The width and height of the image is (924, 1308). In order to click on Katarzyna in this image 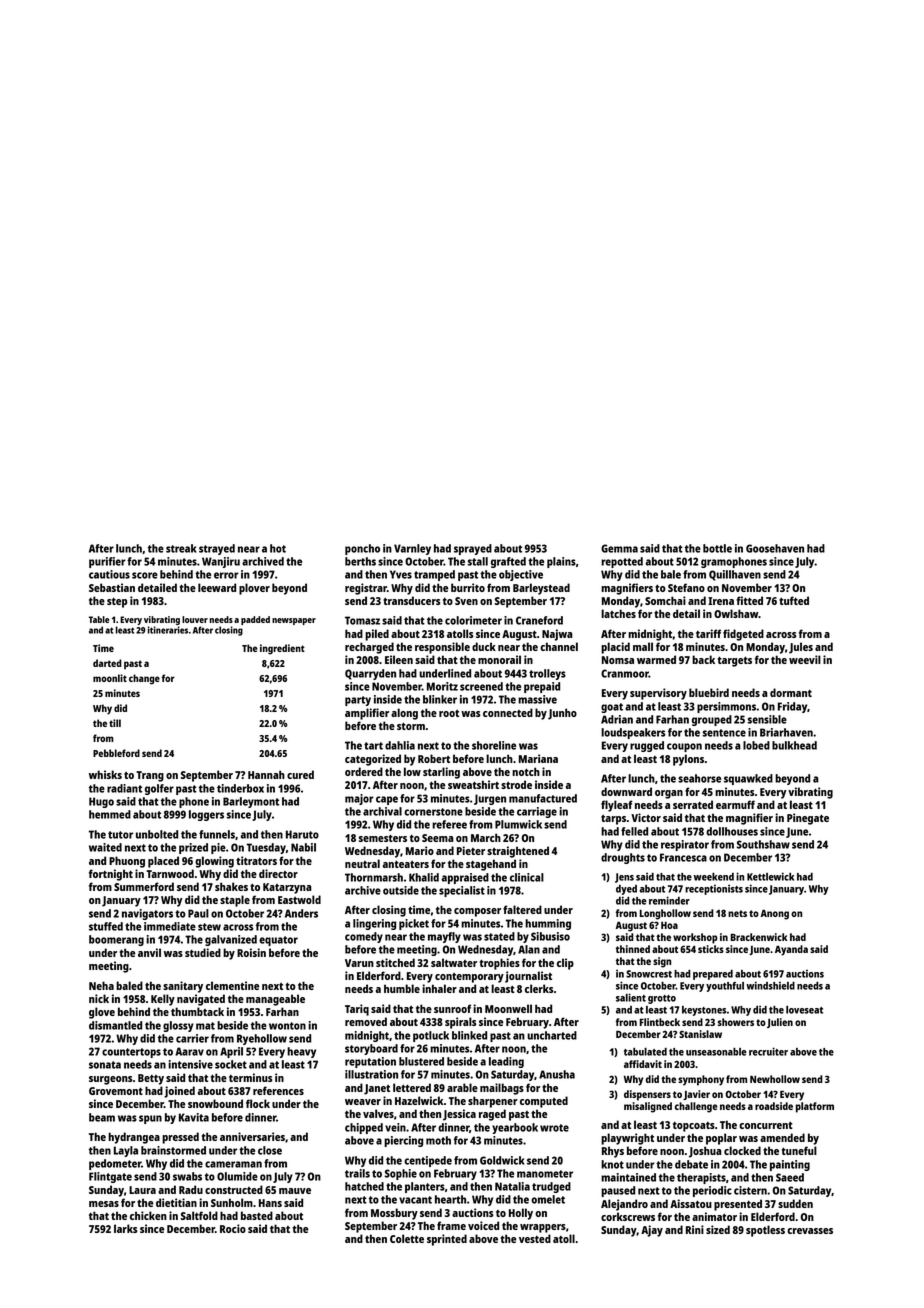, I will do `click(287, 888)`.
